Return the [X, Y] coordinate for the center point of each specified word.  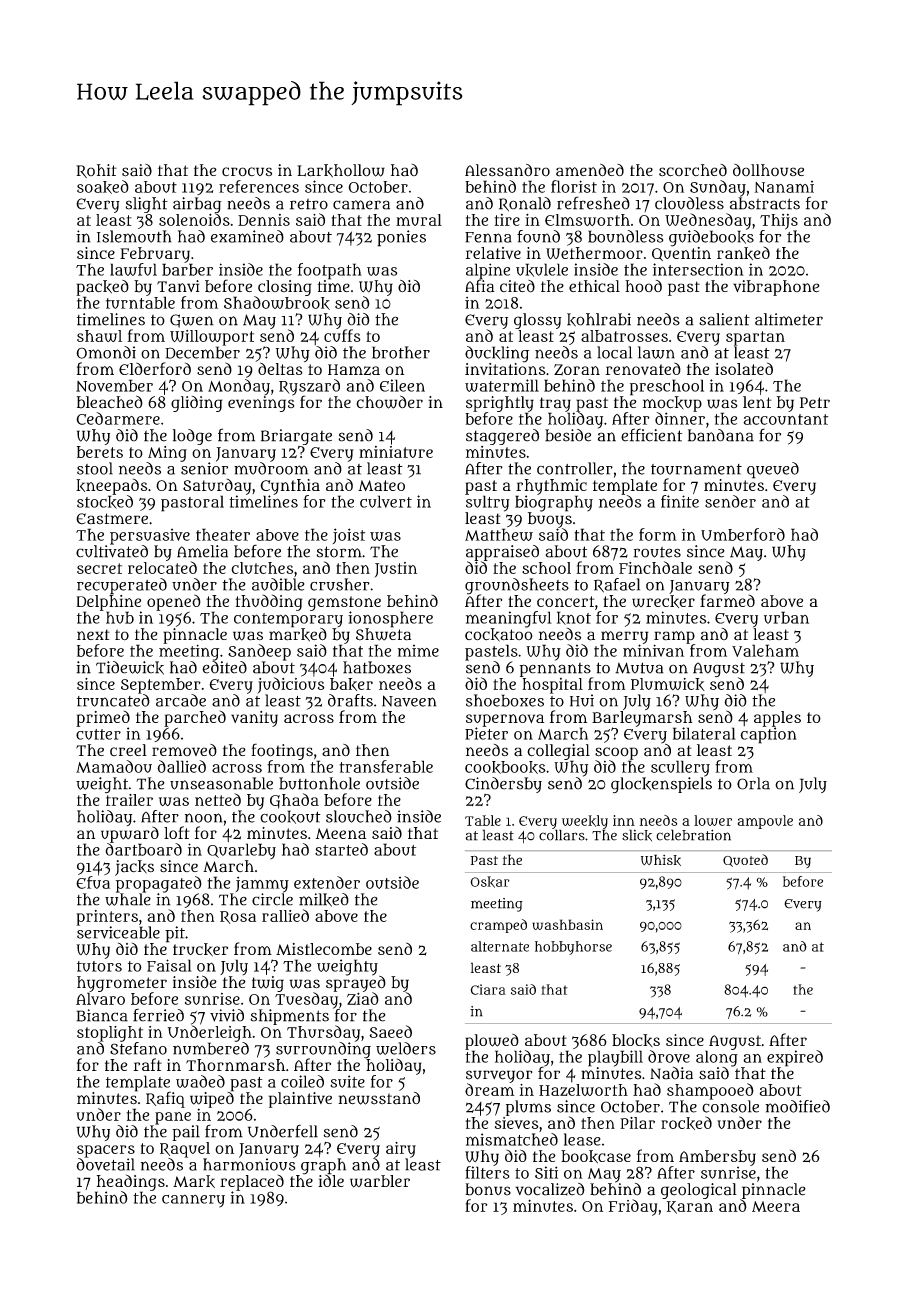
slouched [359, 816]
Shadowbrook [277, 303]
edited [224, 667]
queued [773, 470]
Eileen [402, 385]
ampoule [765, 822]
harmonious [249, 1164]
